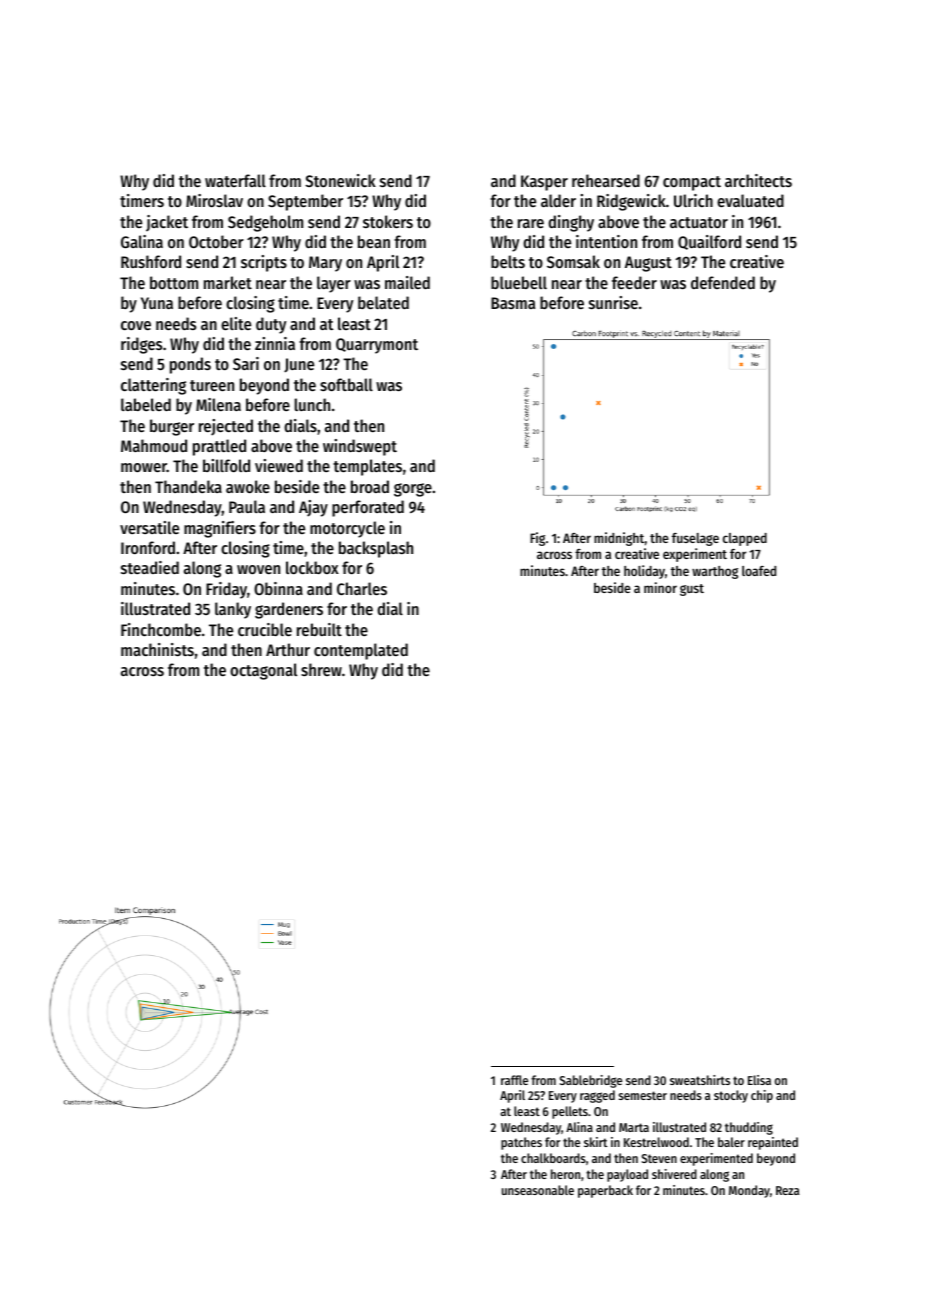  What do you see at coordinates (544, 183) in the document?
I see `Kasper` at bounding box center [544, 183].
